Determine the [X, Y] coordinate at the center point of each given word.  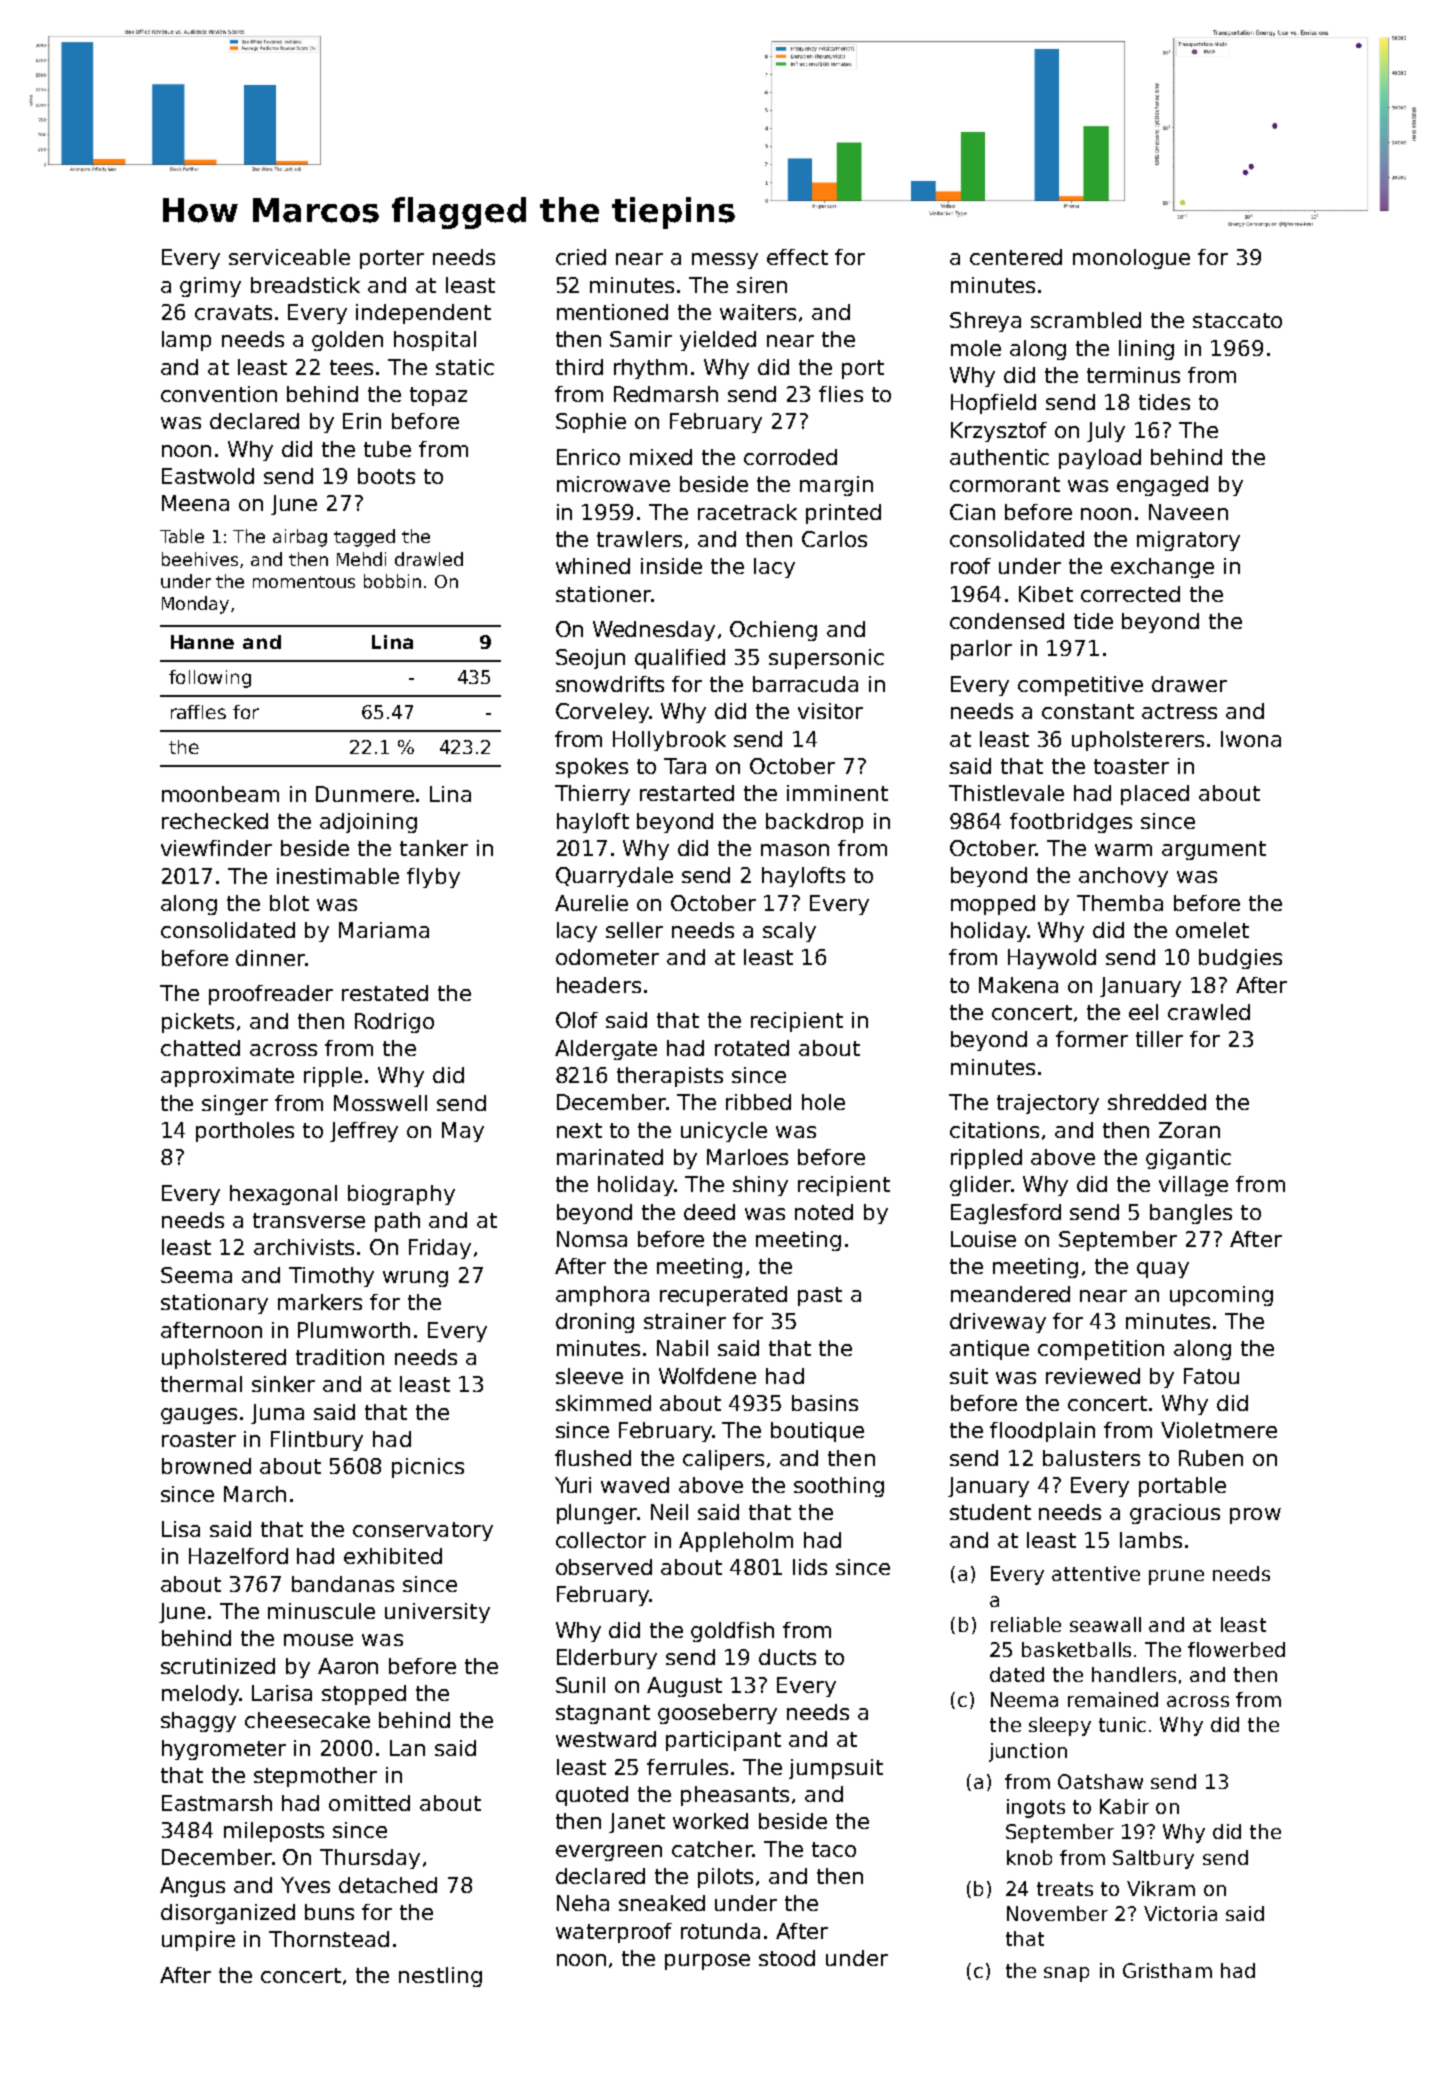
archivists [304, 1247]
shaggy [198, 1722]
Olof [577, 1020]
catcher [712, 1849]
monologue [1131, 259]
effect [797, 257]
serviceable [289, 257]
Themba [1120, 903]
